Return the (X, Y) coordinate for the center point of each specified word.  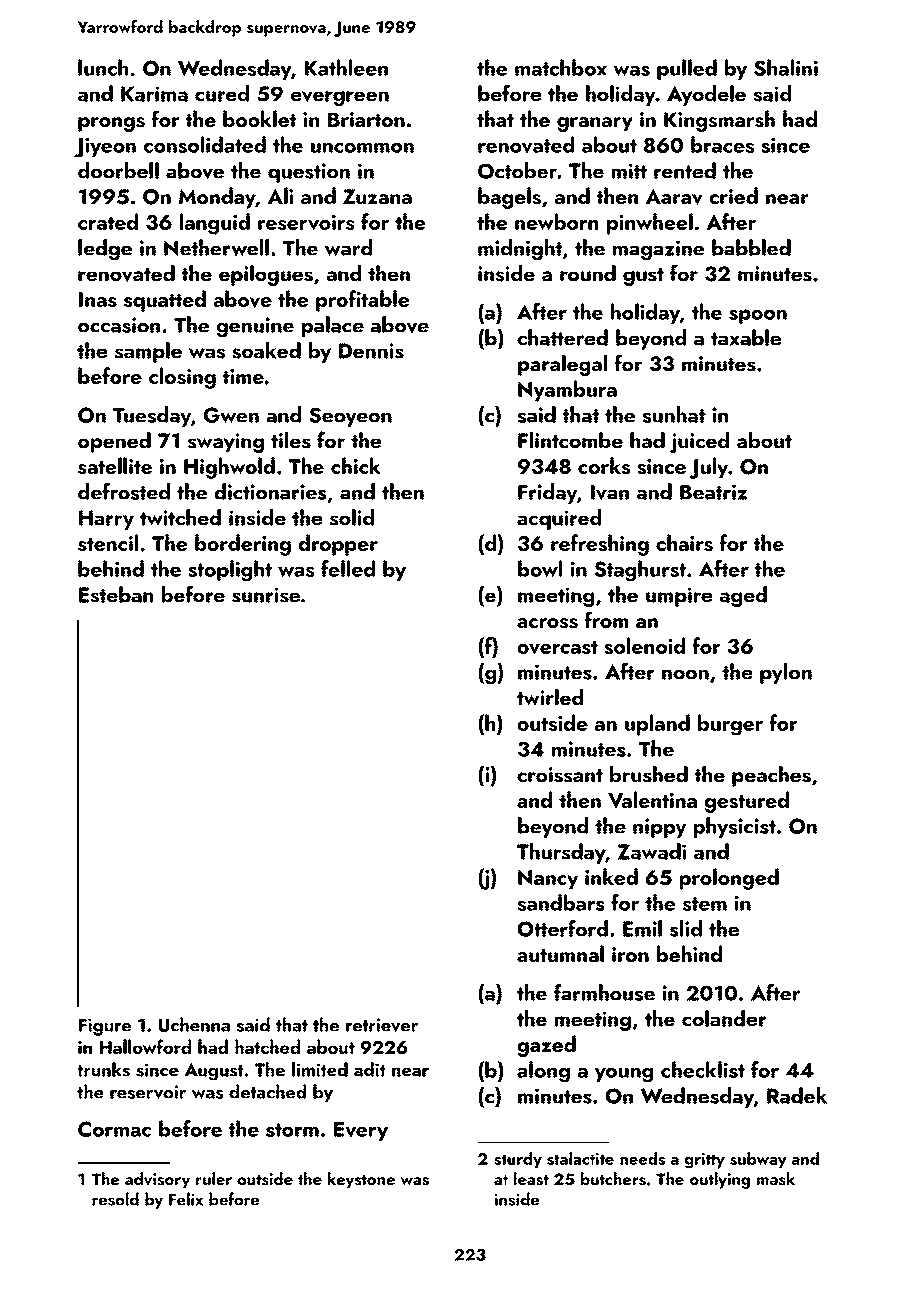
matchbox (561, 67)
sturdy (518, 1160)
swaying (226, 443)
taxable (746, 337)
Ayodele (706, 95)
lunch (103, 67)
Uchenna (194, 1024)
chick (356, 465)
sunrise (266, 595)
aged (743, 596)
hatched (267, 1046)
